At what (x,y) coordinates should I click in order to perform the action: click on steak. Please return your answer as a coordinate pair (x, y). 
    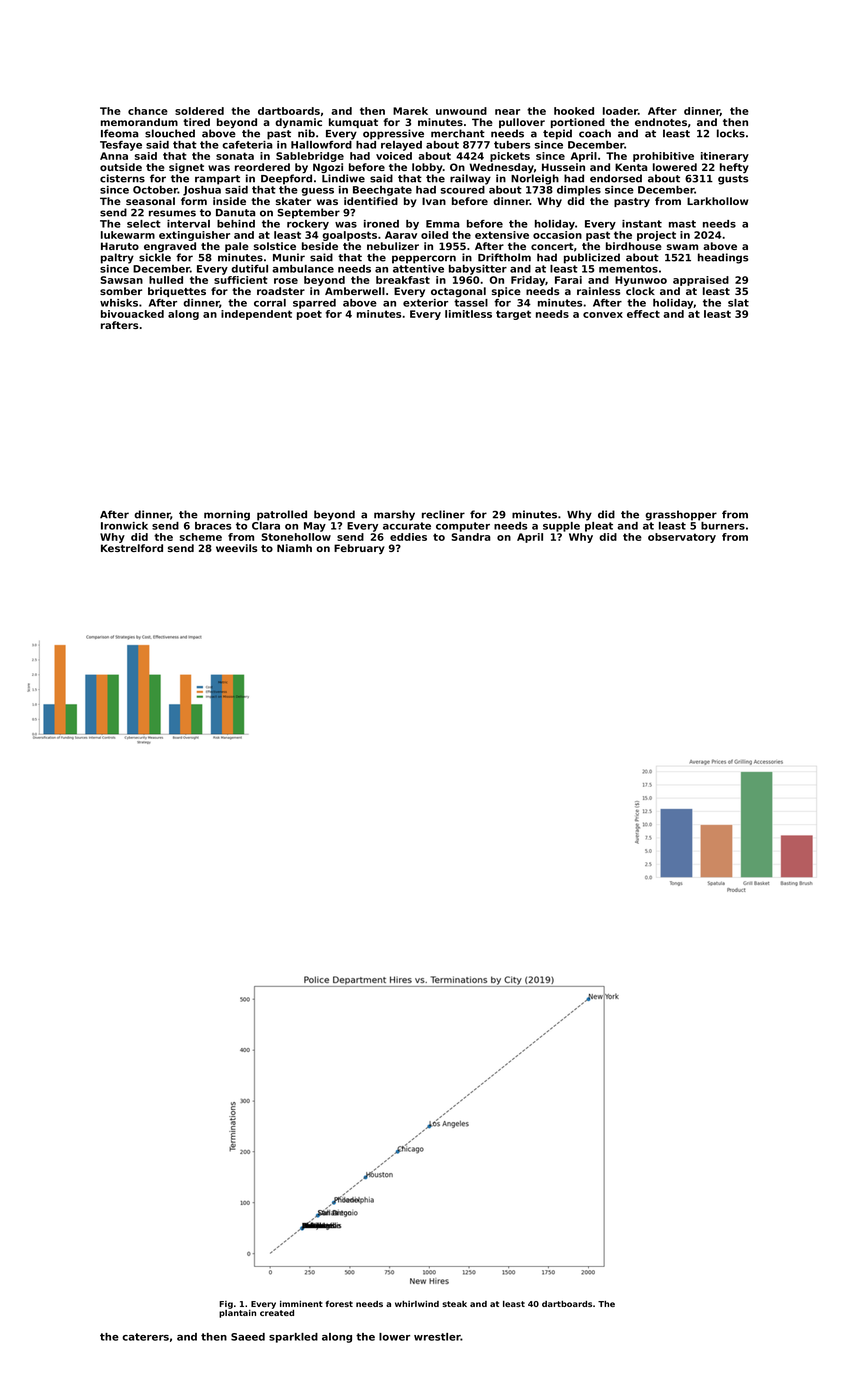
    Looking at the image, I should click on (454, 1304).
